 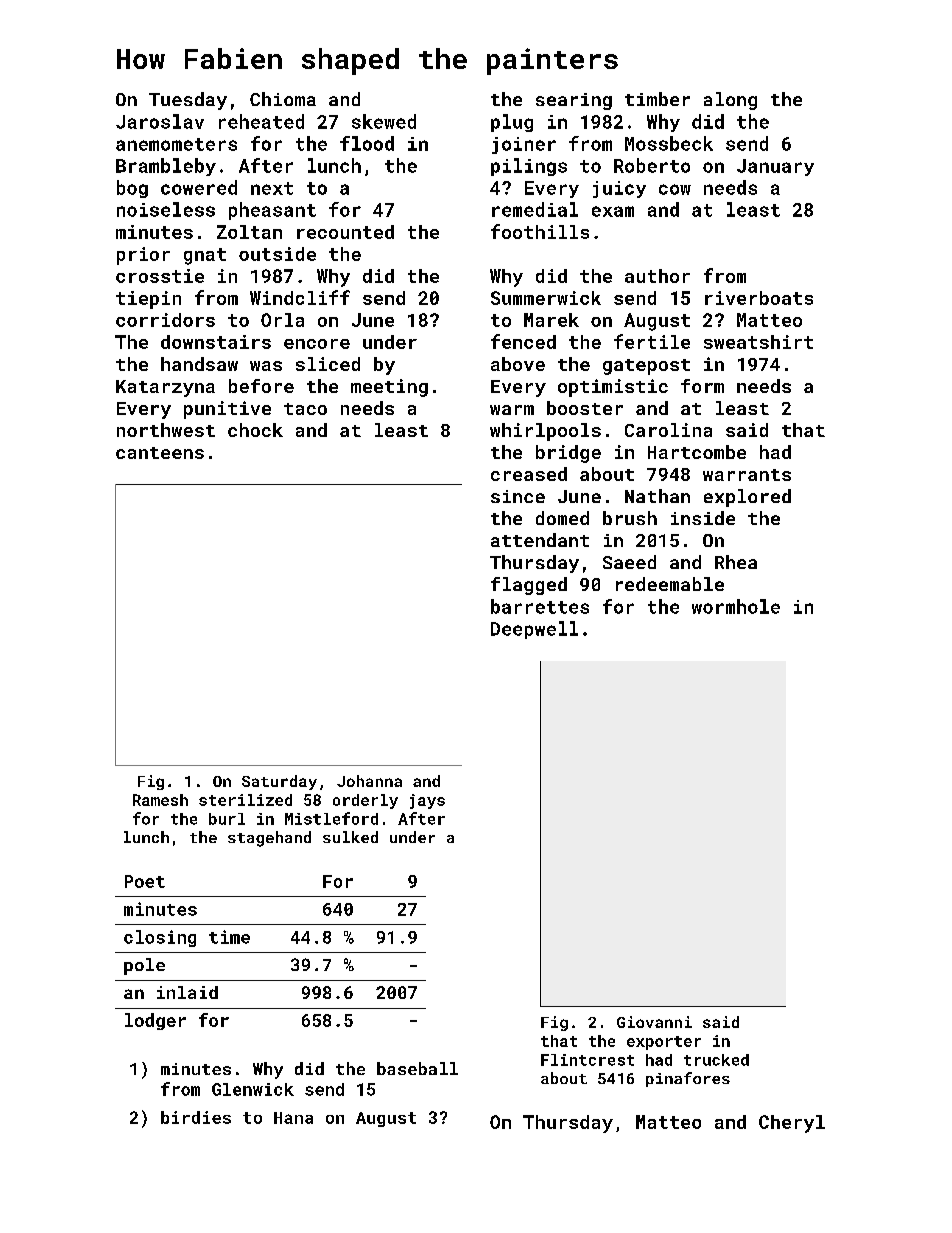 What do you see at coordinates (574, 101) in the screenshot?
I see `searing` at bounding box center [574, 101].
